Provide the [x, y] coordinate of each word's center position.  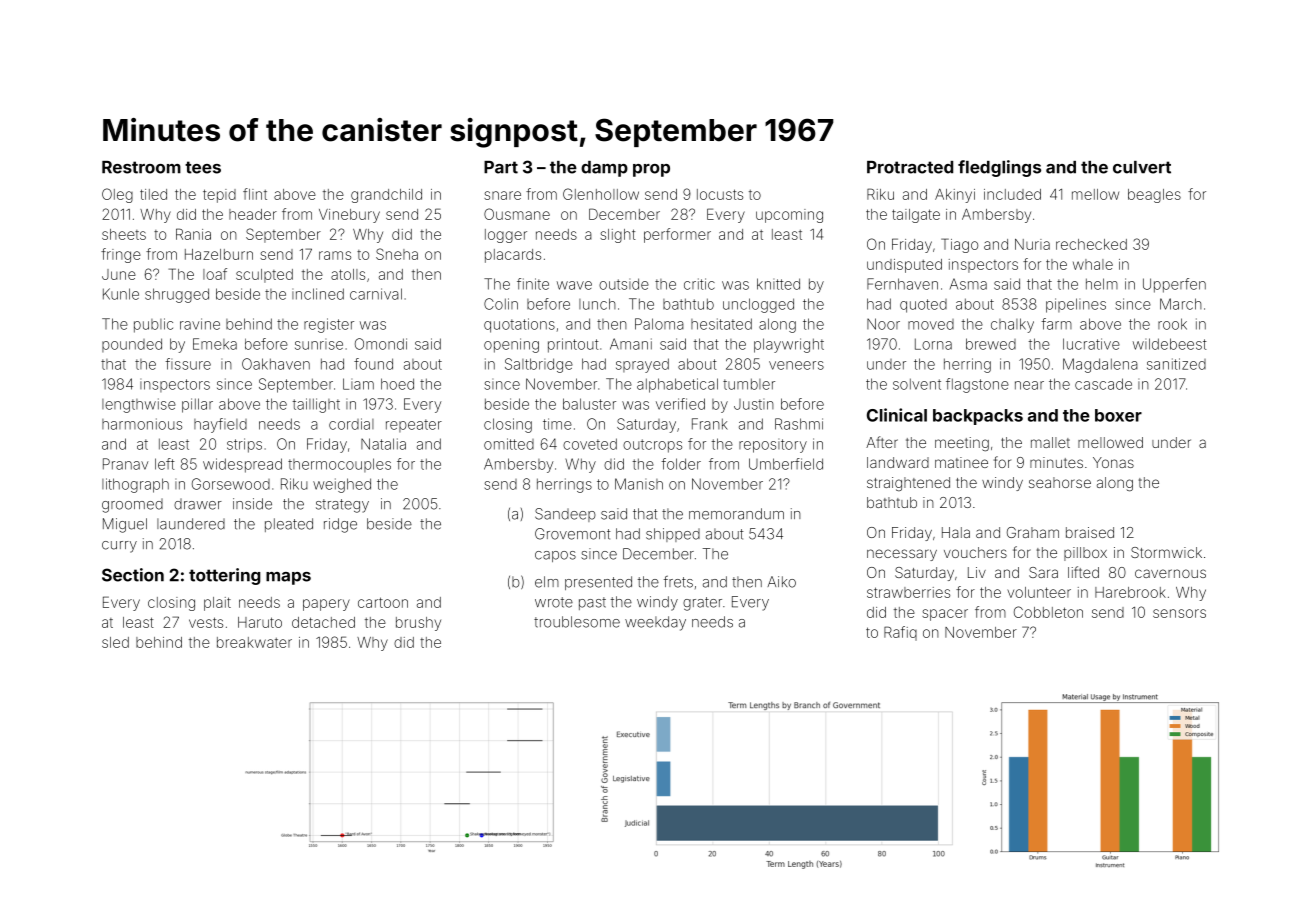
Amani [631, 344]
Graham [1033, 532]
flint [255, 194]
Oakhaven [276, 364]
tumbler [749, 384]
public [153, 325]
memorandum [736, 514]
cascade [1103, 384]
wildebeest [1170, 344]
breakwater [254, 642]
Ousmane [517, 214]
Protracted [910, 167]
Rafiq [900, 633]
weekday [655, 623]
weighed [342, 485]
